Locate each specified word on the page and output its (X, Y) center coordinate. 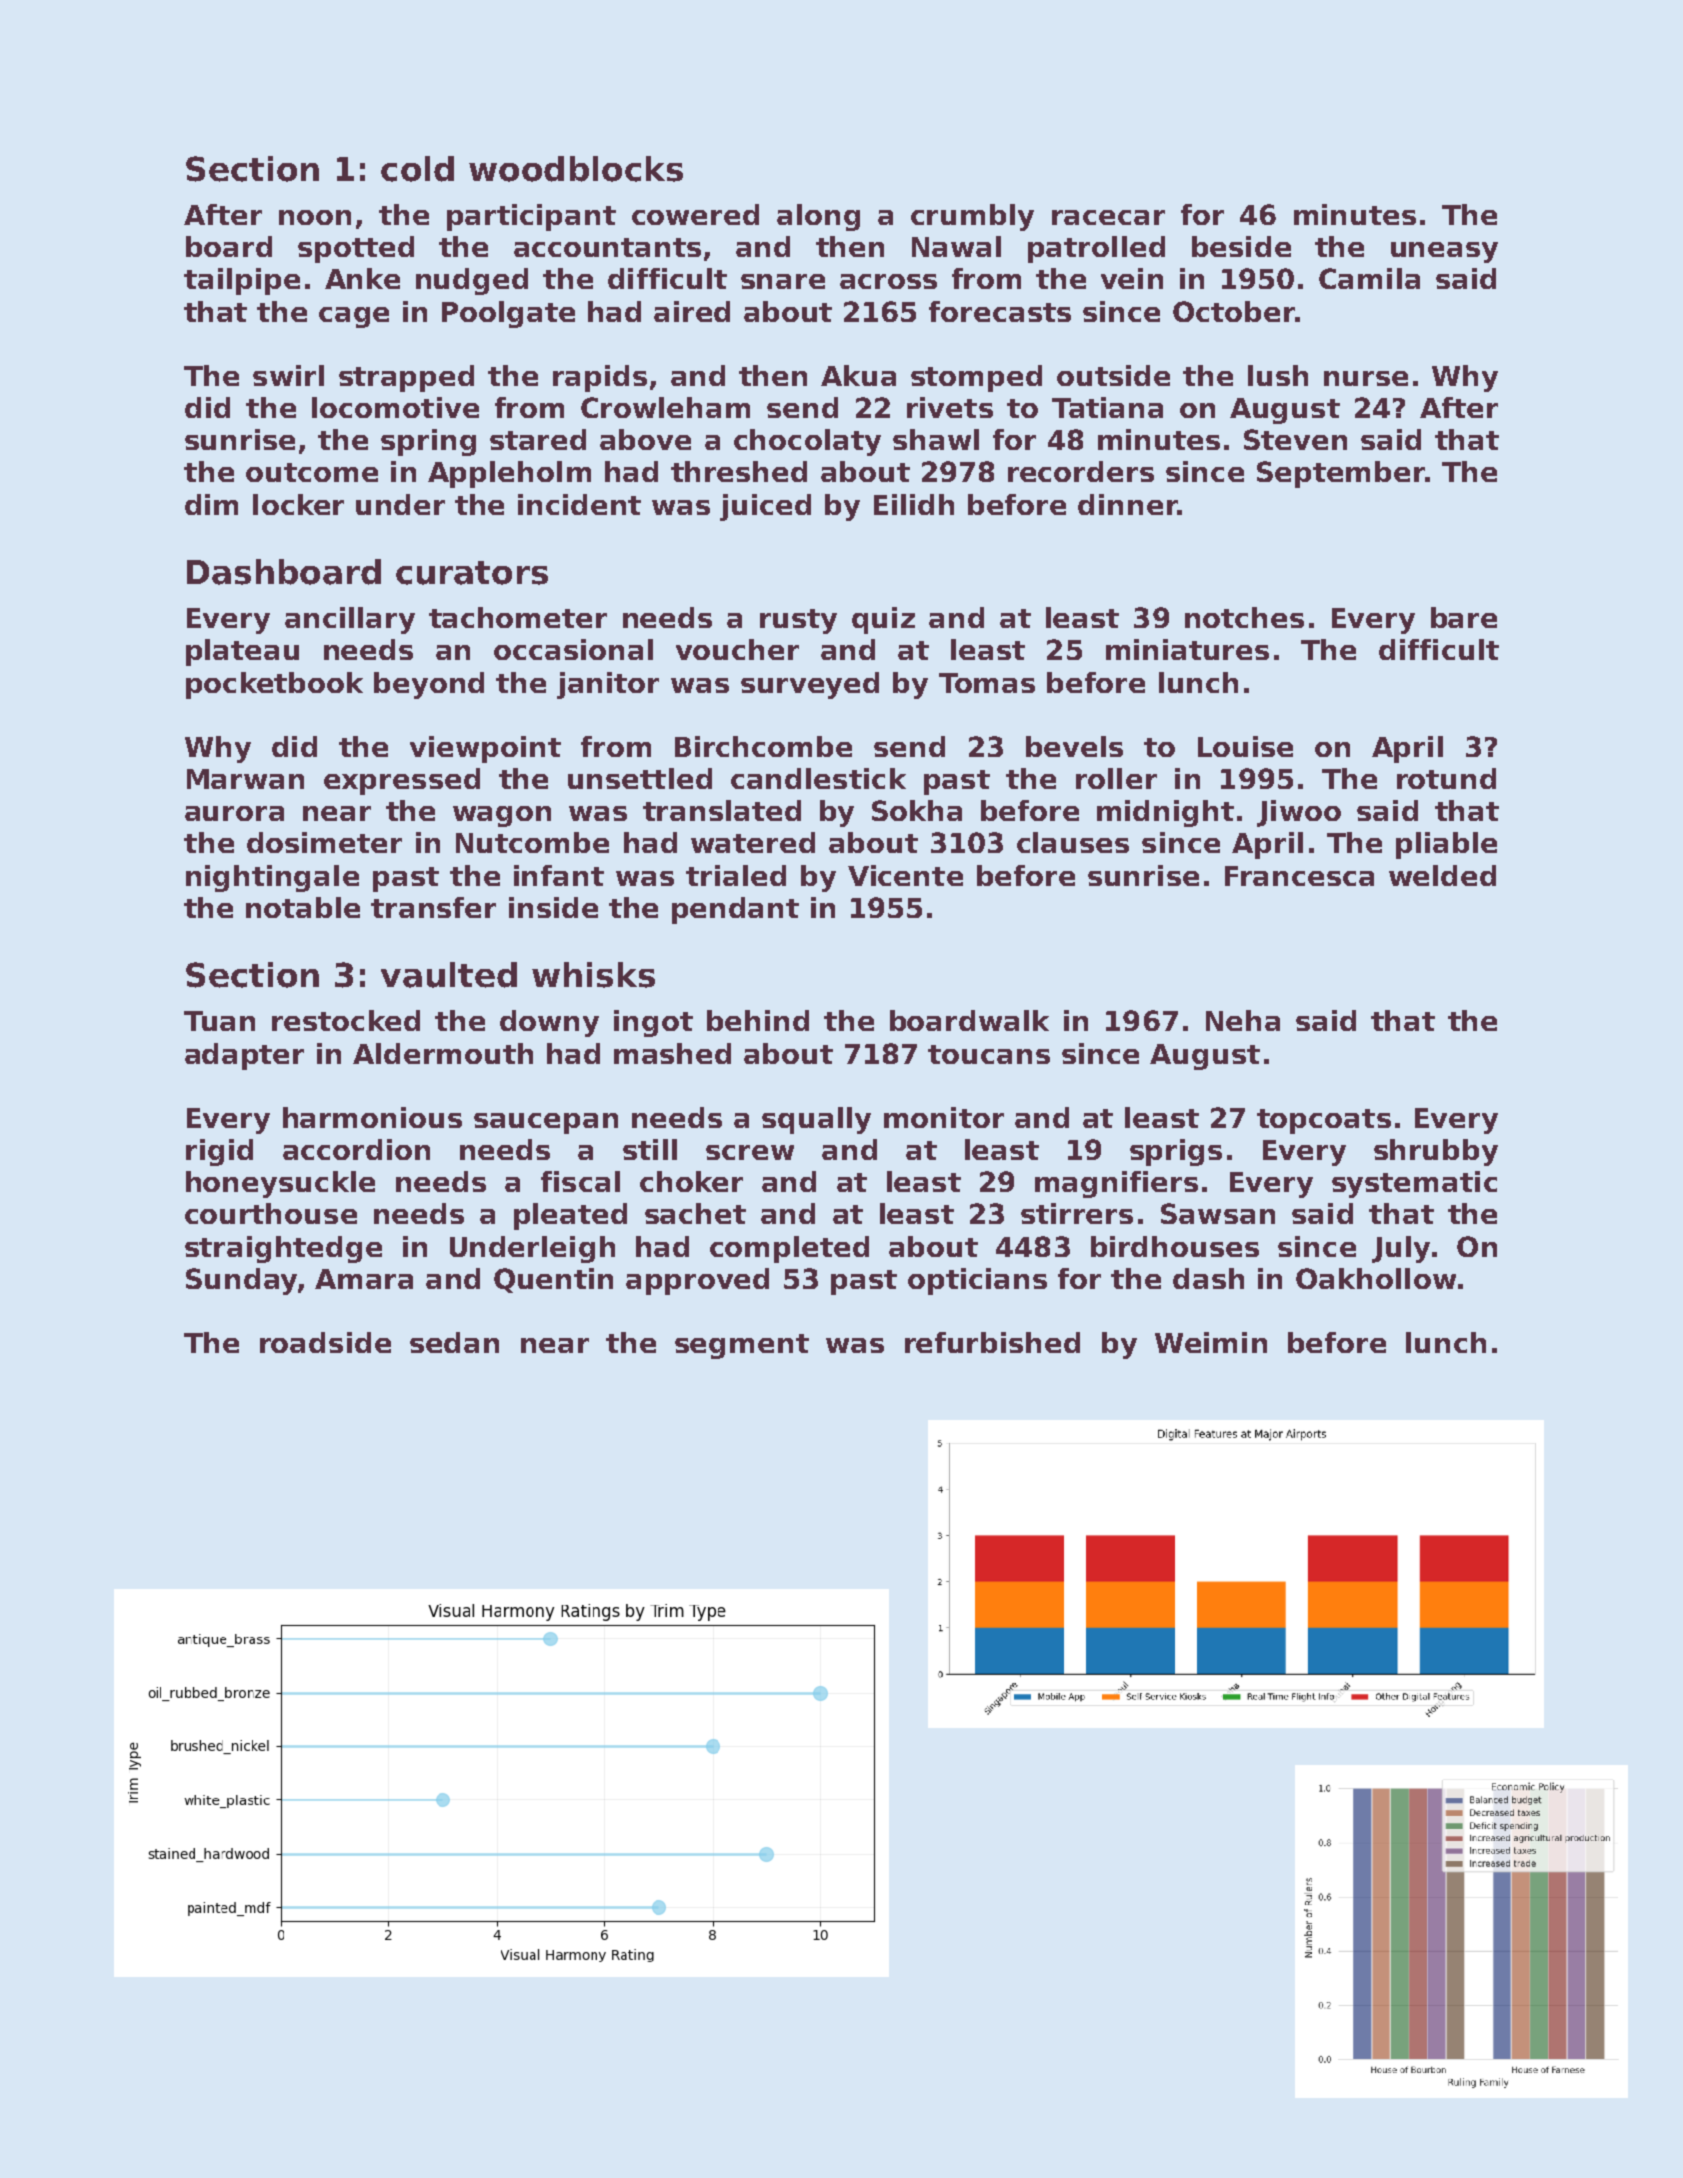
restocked (346, 1020)
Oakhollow (1376, 1278)
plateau (242, 652)
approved (697, 1281)
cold (417, 169)
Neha (1243, 1020)
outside (1113, 375)
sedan (454, 1342)
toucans (989, 1054)
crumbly (972, 217)
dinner (1128, 504)
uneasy (1444, 252)
